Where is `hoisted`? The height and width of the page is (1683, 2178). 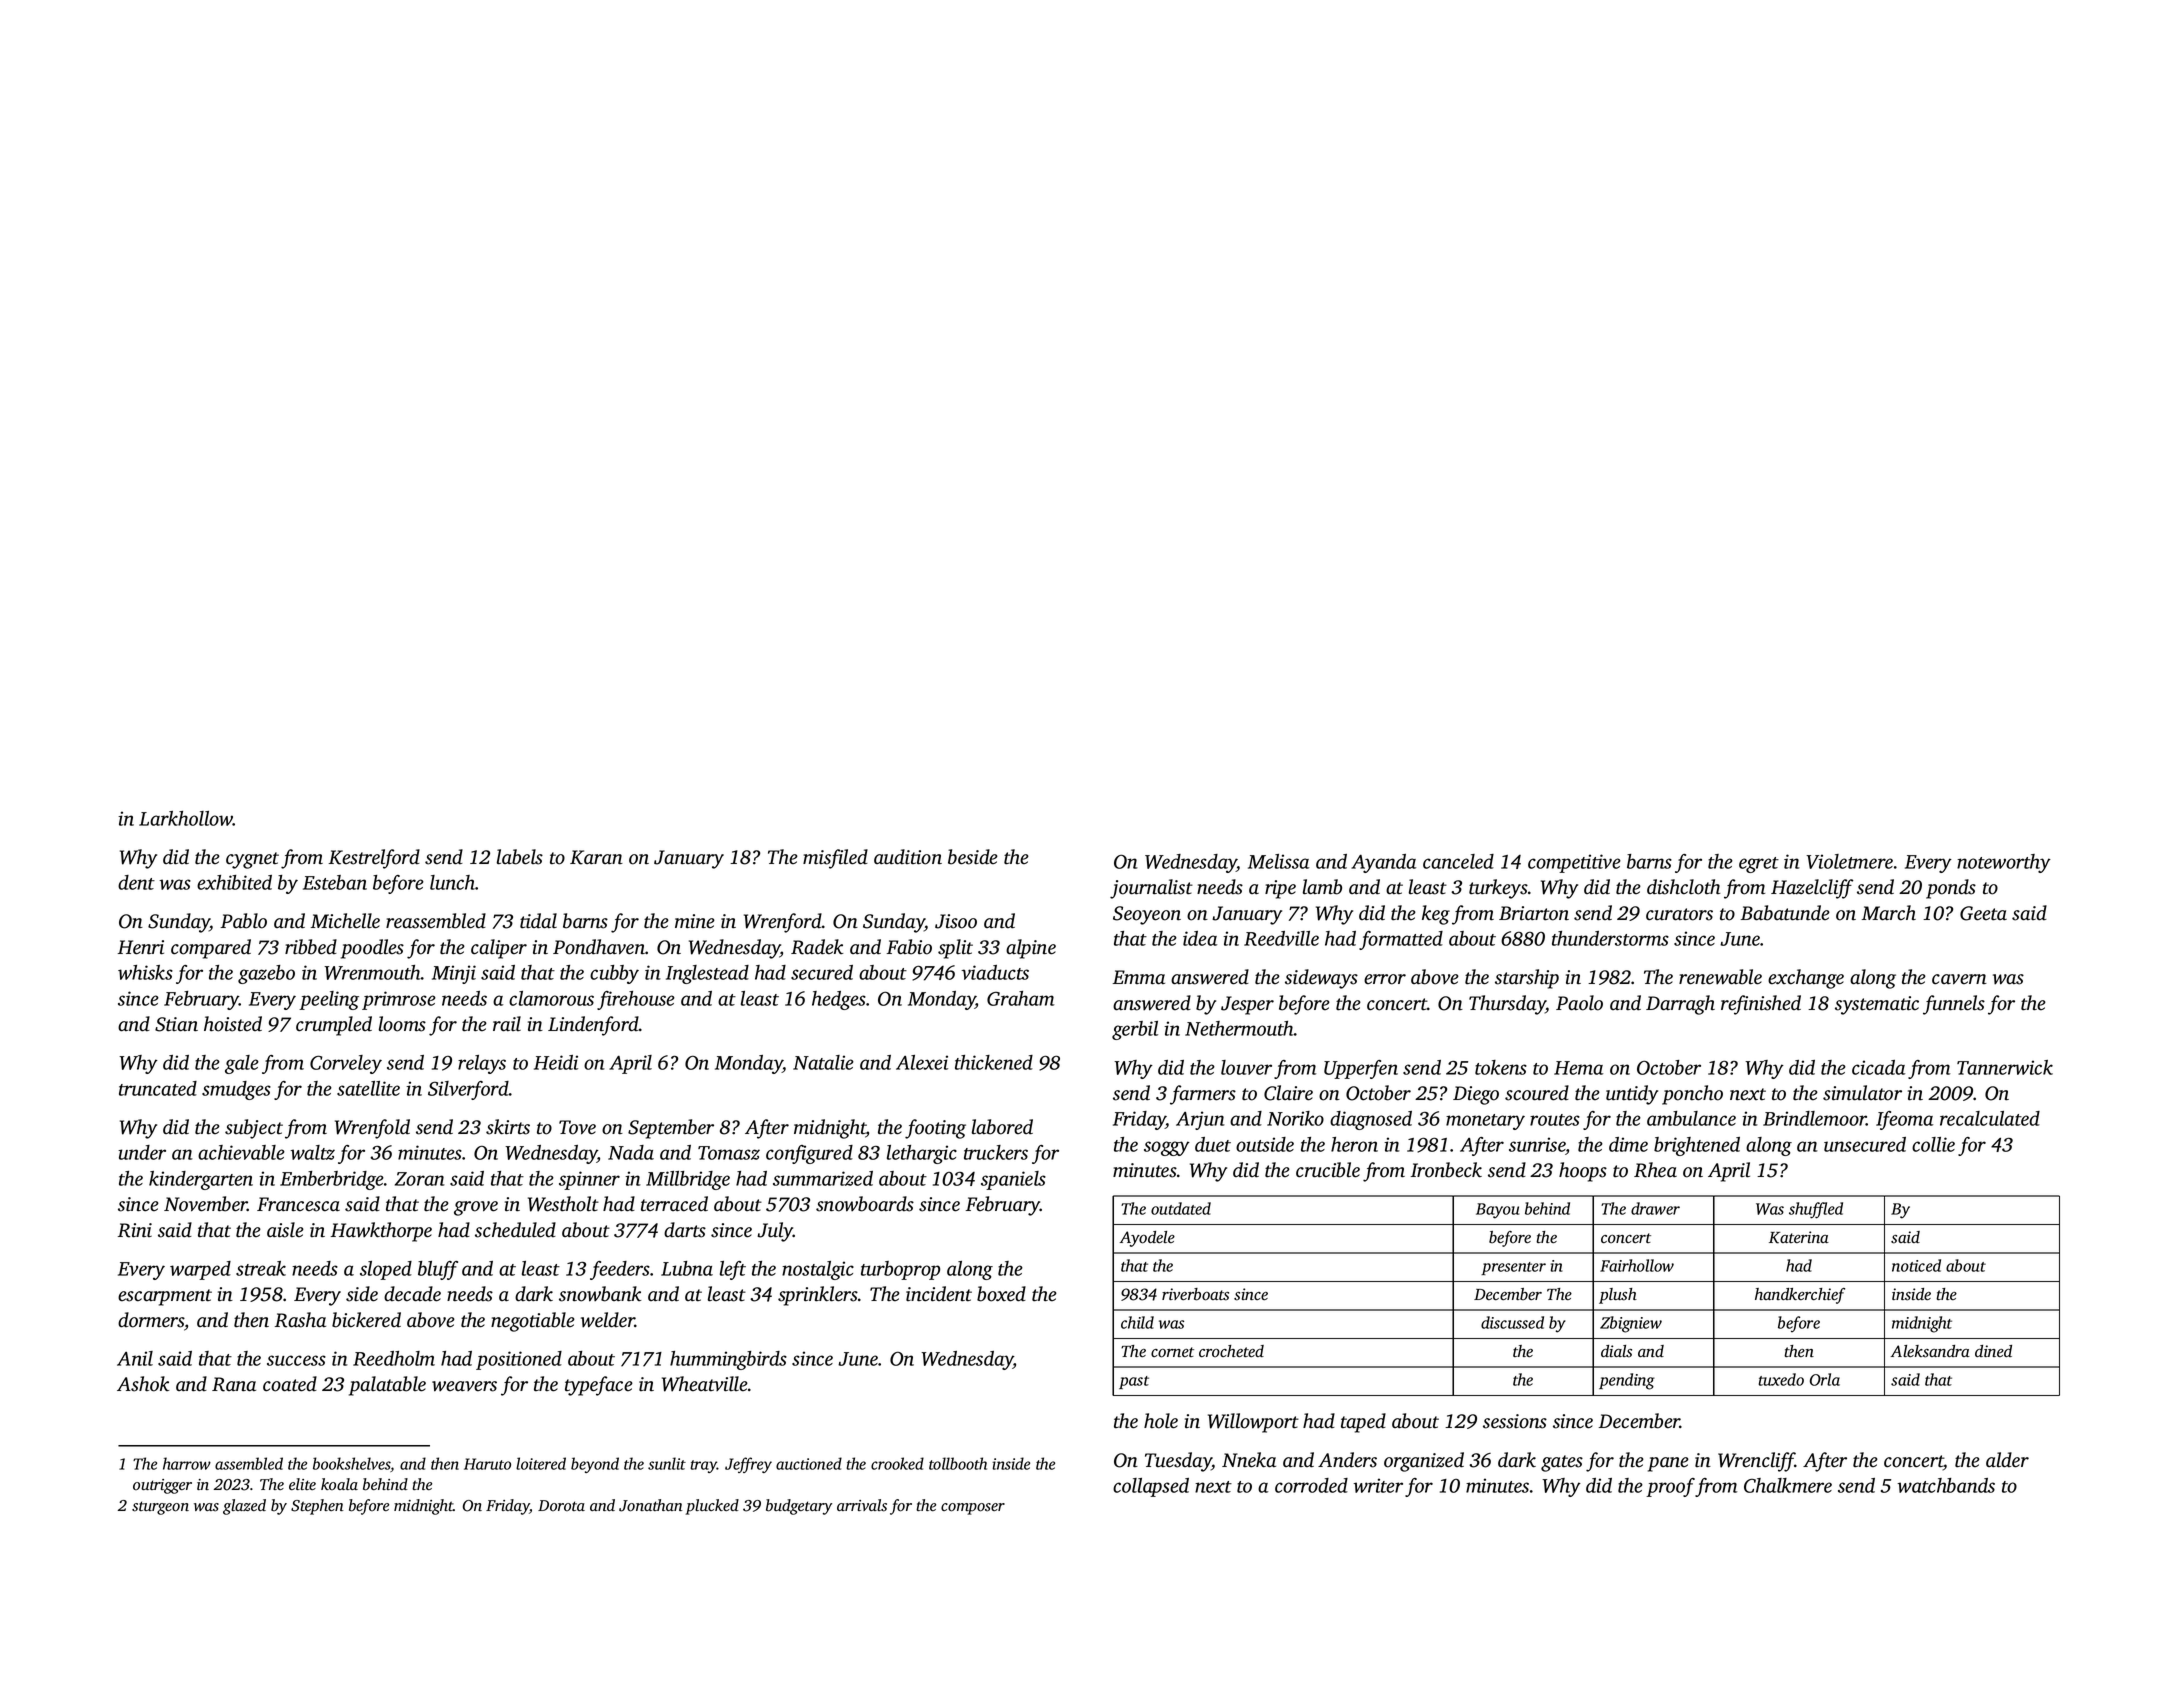
hoisted is located at coordinates (233, 1024).
